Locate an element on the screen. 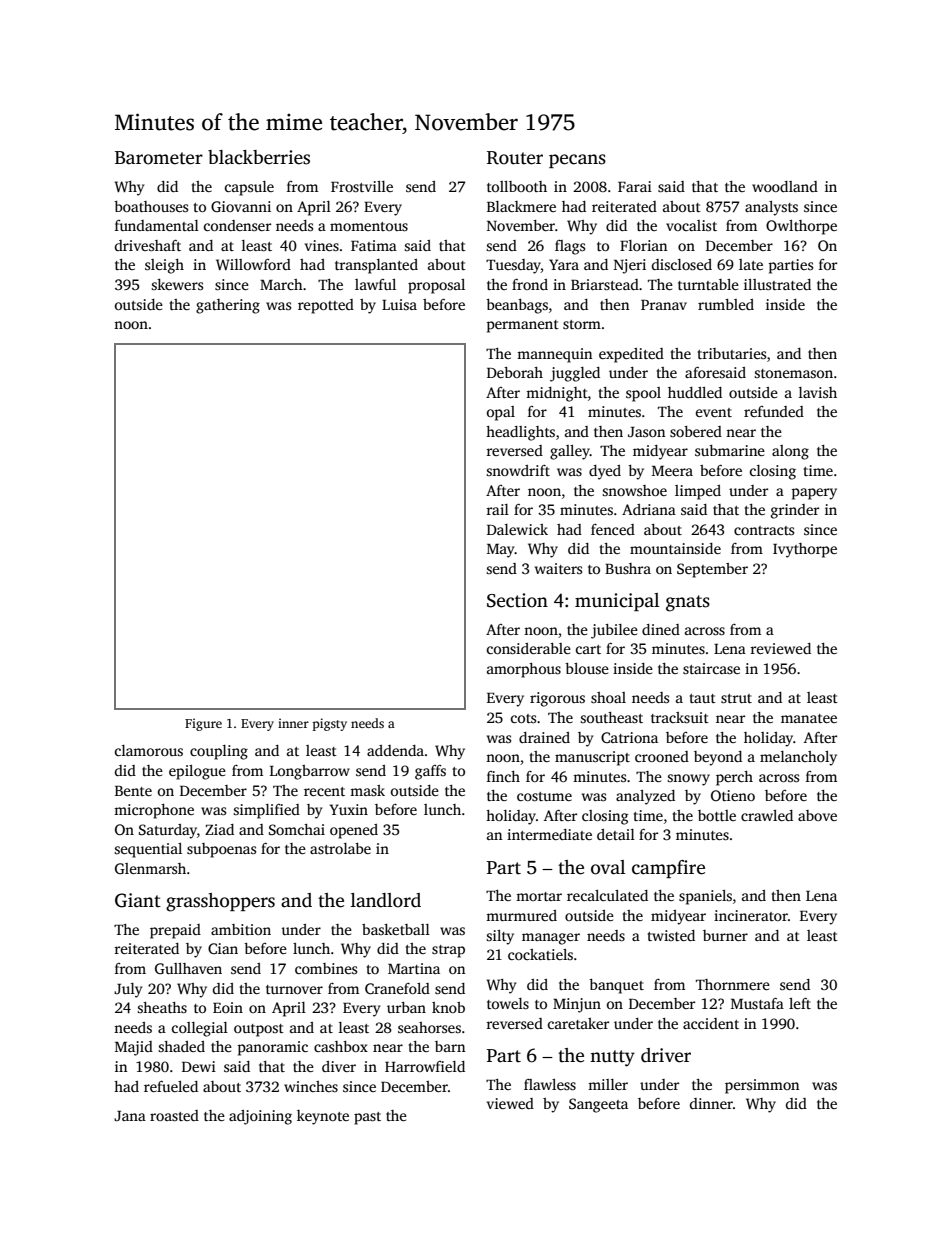 The height and width of the screenshot is (1233, 952). persimmon is located at coordinates (762, 1086).
